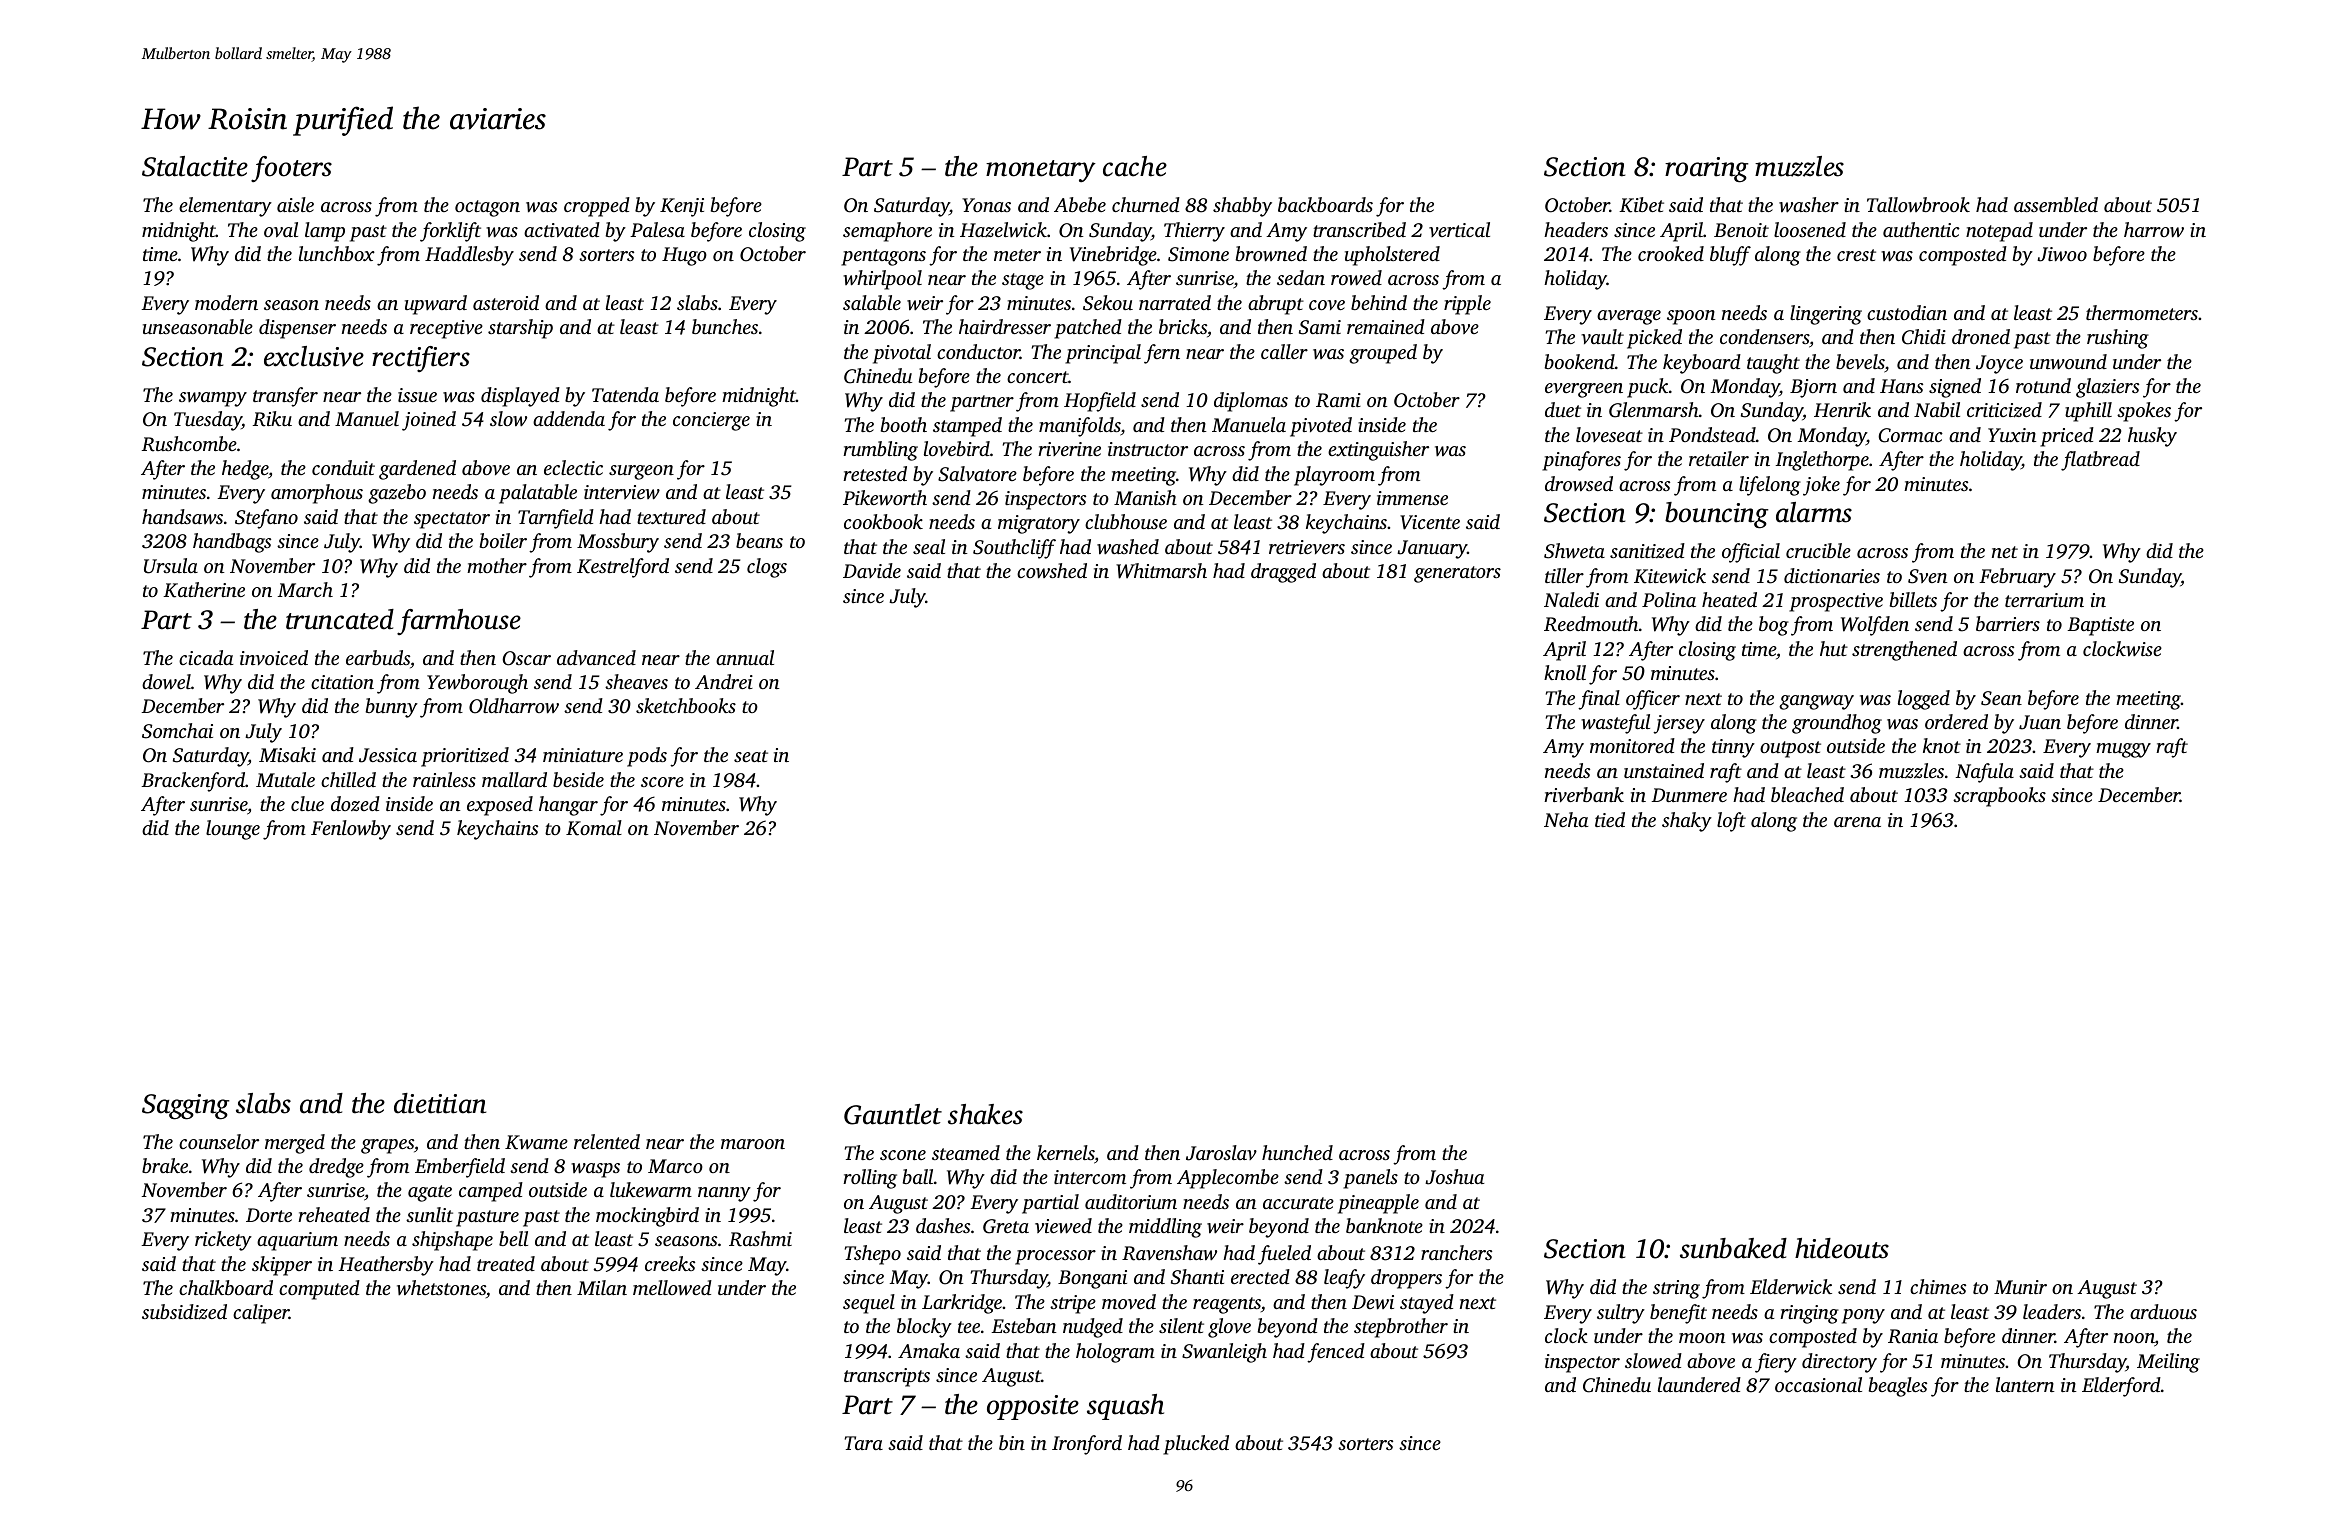 Image resolution: width=2351 pixels, height=1521 pixels. Describe the element at coordinates (1706, 170) in the screenshot. I see `roaring` at that location.
